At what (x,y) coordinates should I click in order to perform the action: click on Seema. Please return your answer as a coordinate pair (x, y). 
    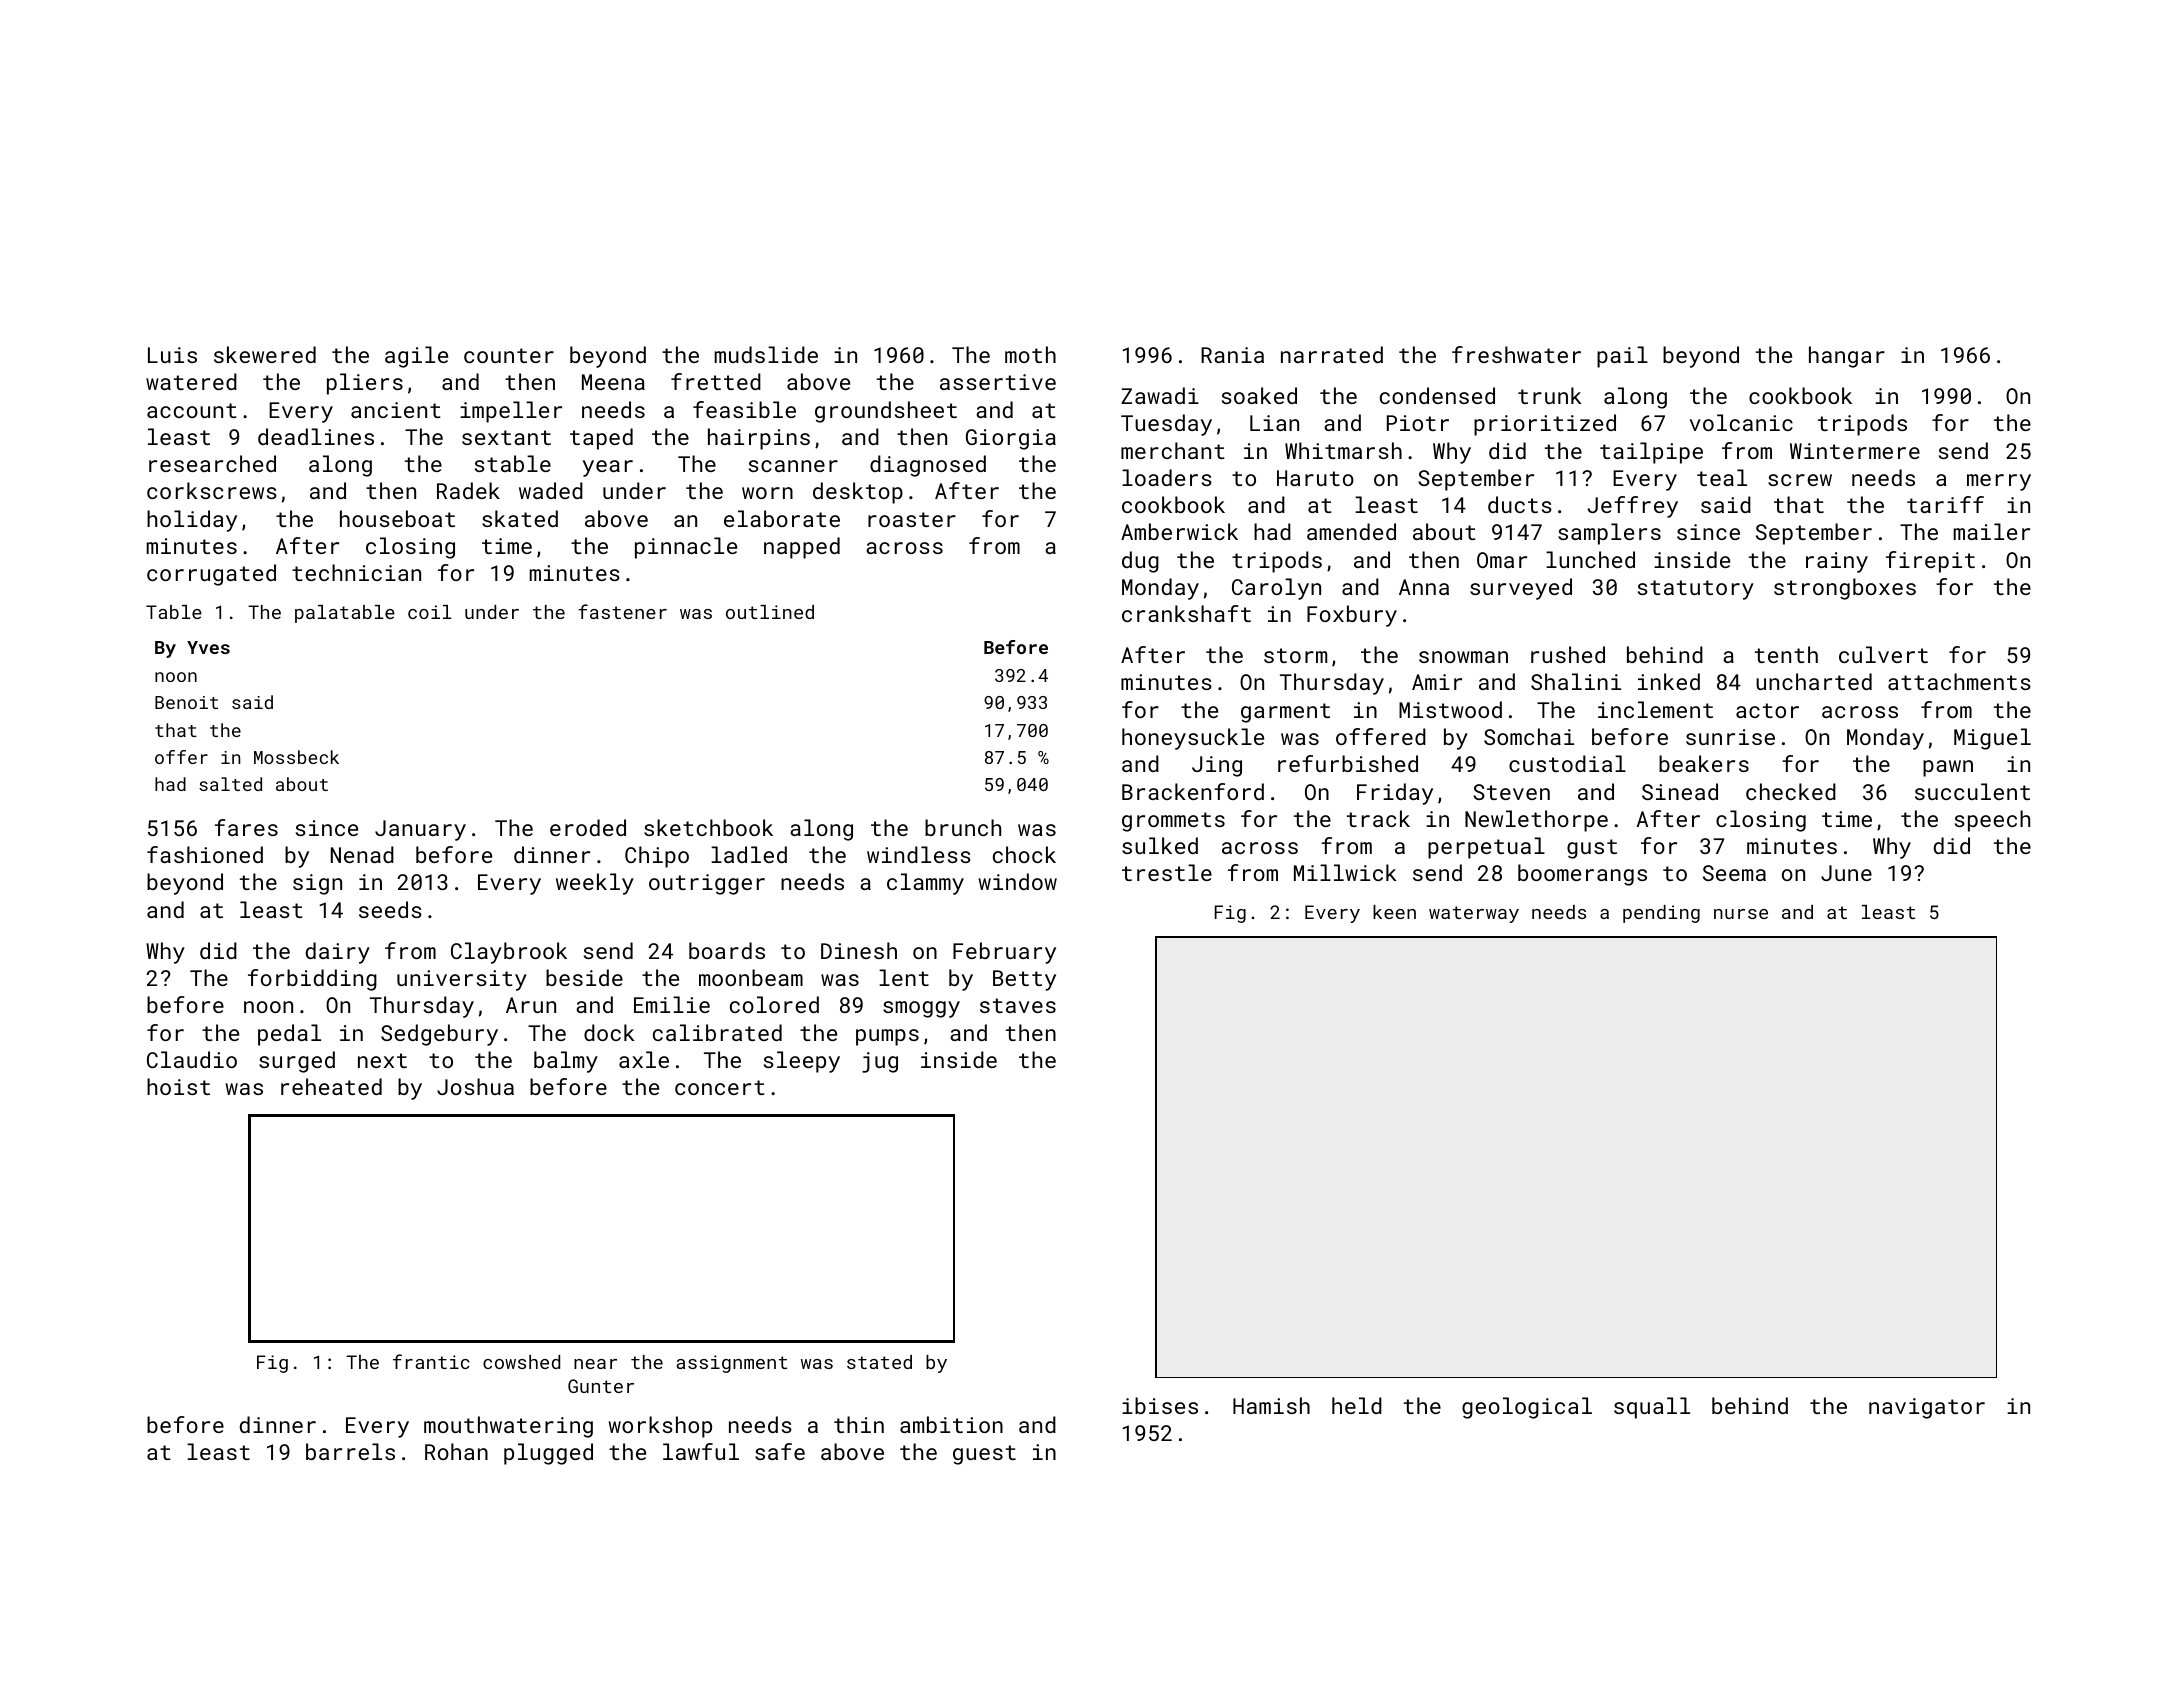
    Looking at the image, I should click on (1734, 873).
